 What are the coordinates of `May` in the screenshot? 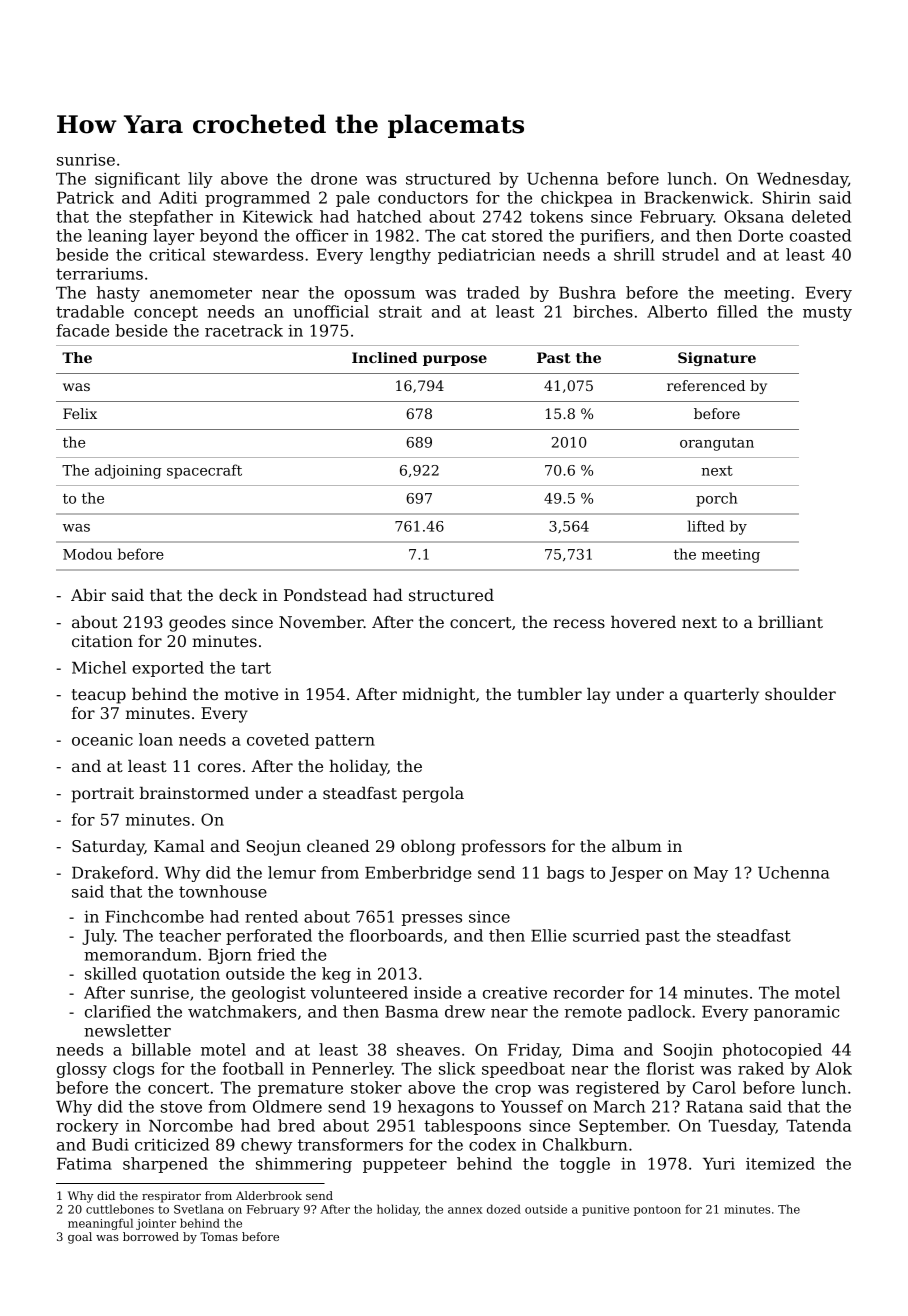 It's located at (711, 874).
